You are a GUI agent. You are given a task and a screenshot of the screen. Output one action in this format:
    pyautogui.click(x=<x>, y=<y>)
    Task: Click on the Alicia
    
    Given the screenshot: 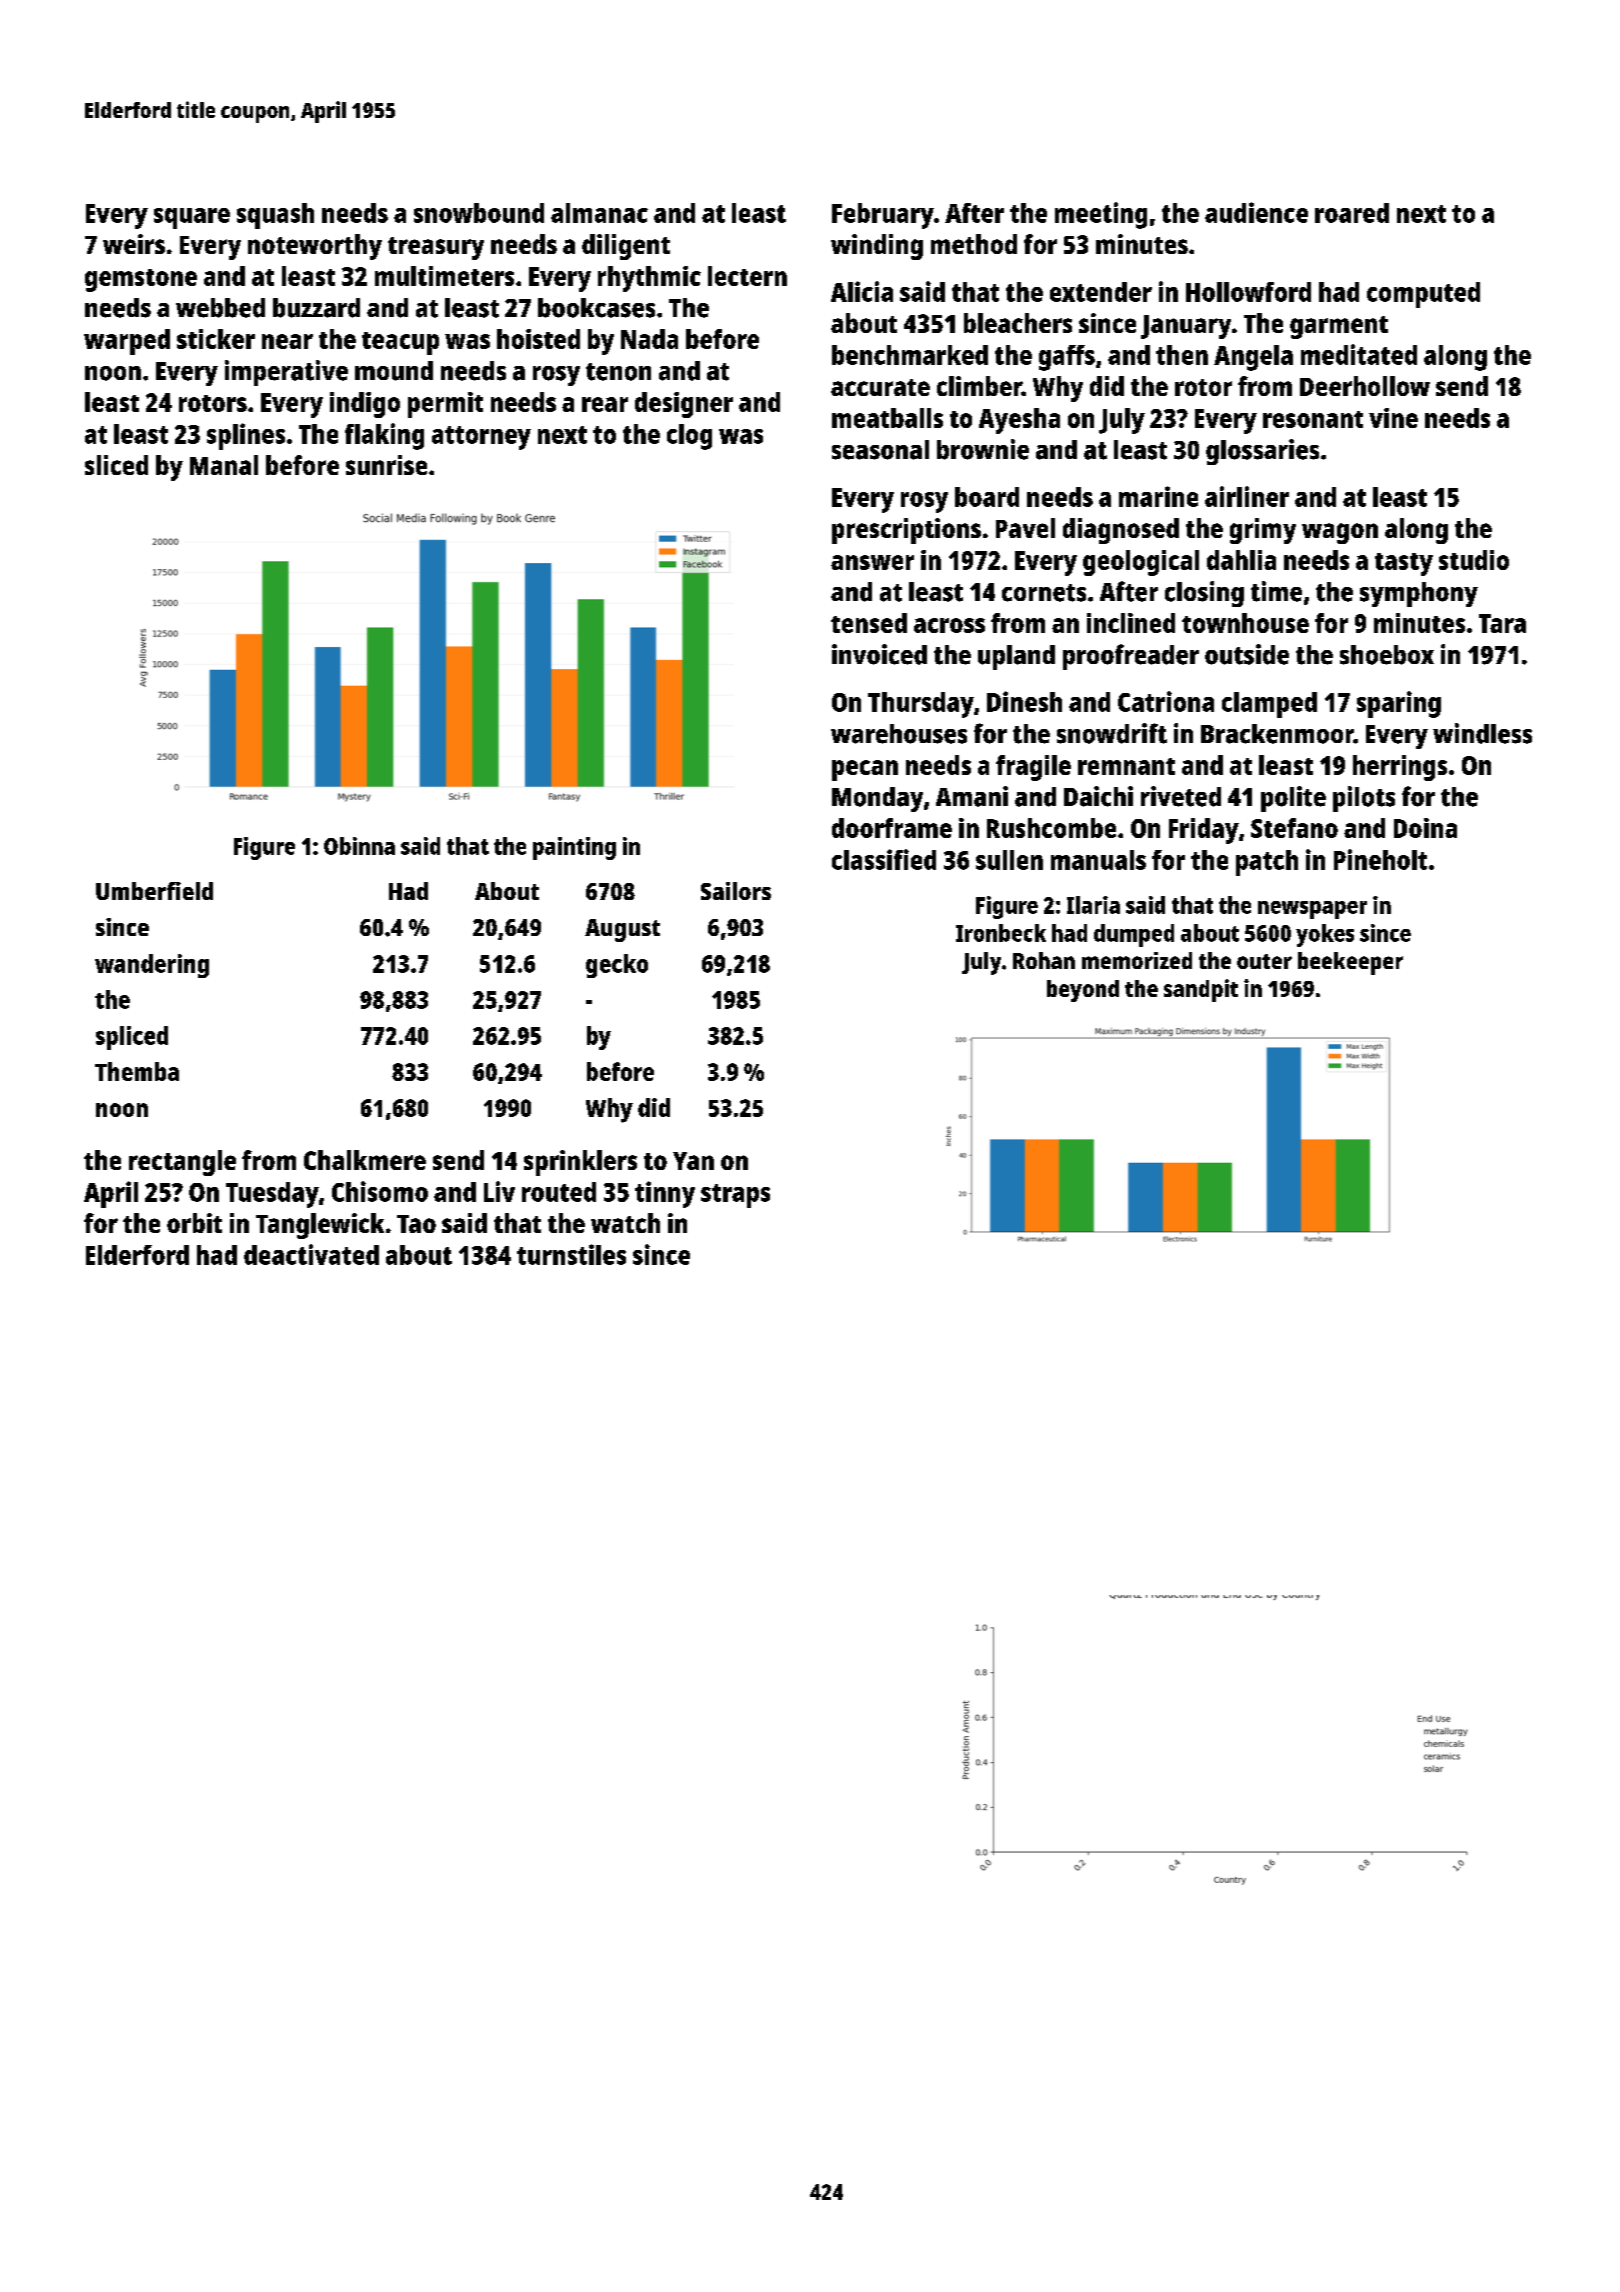 What is the action you would take?
    pyautogui.click(x=862, y=291)
